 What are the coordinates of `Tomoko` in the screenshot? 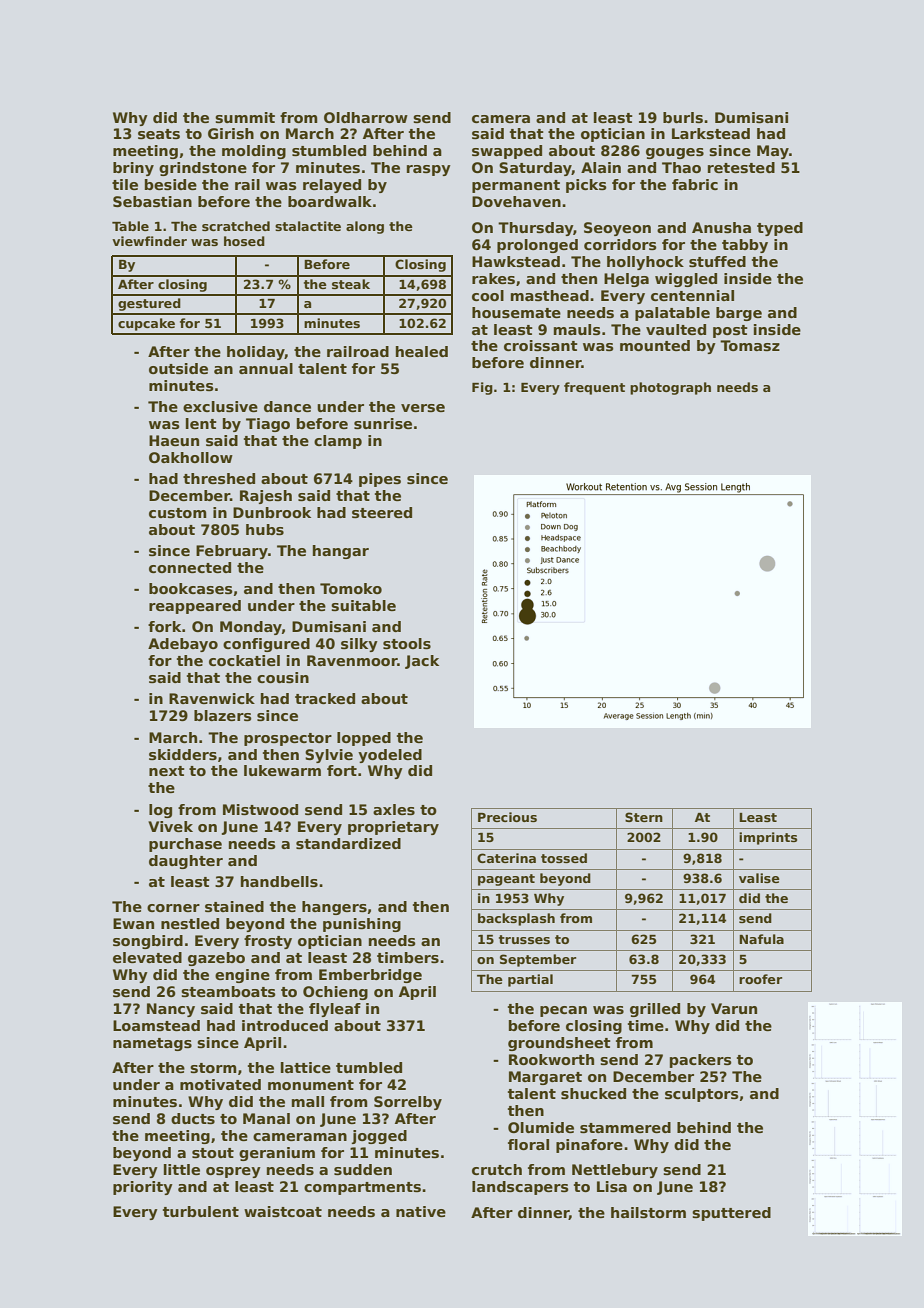 It's located at (351, 588).
